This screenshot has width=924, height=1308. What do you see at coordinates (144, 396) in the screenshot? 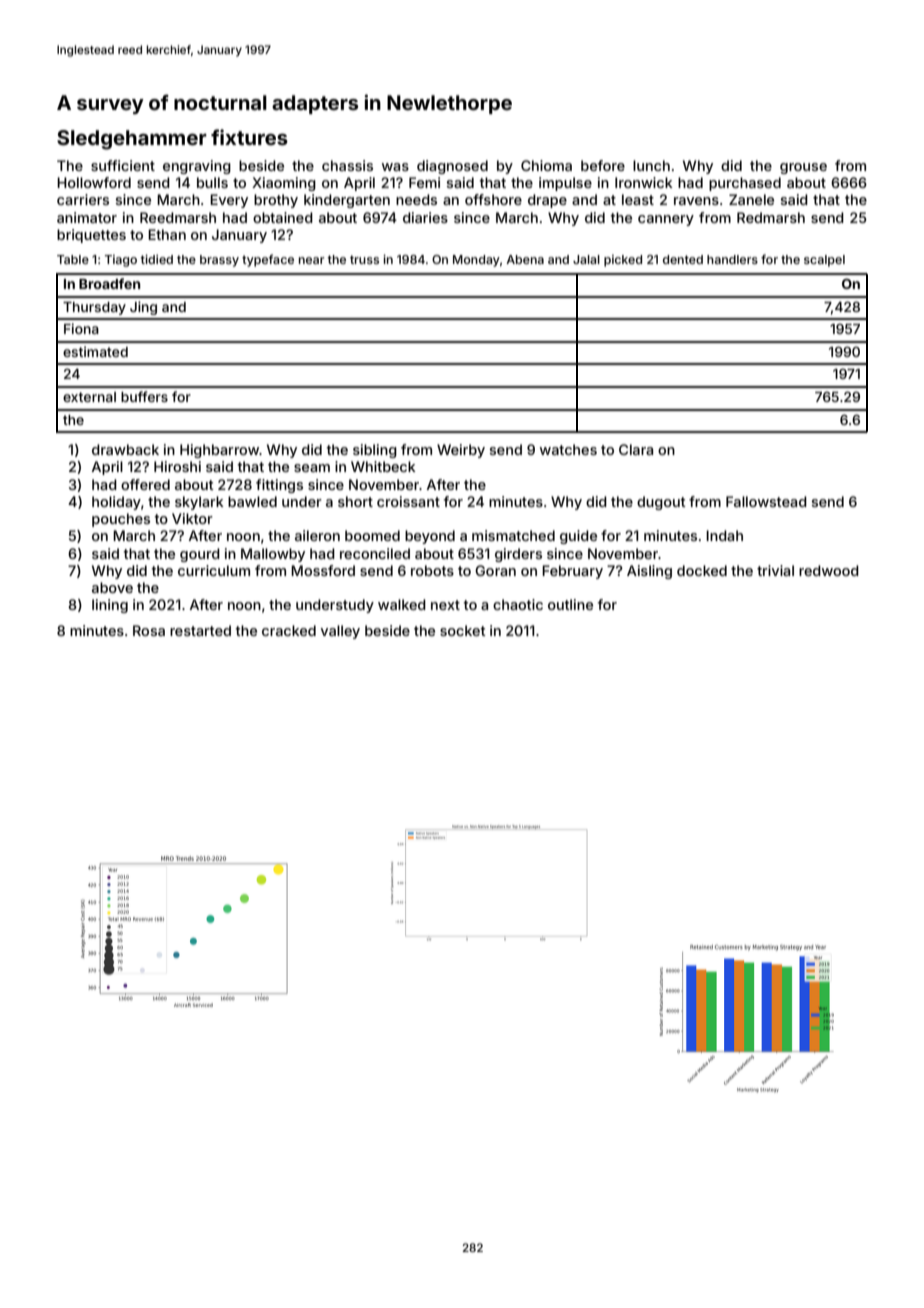
I see `buffers` at bounding box center [144, 396].
